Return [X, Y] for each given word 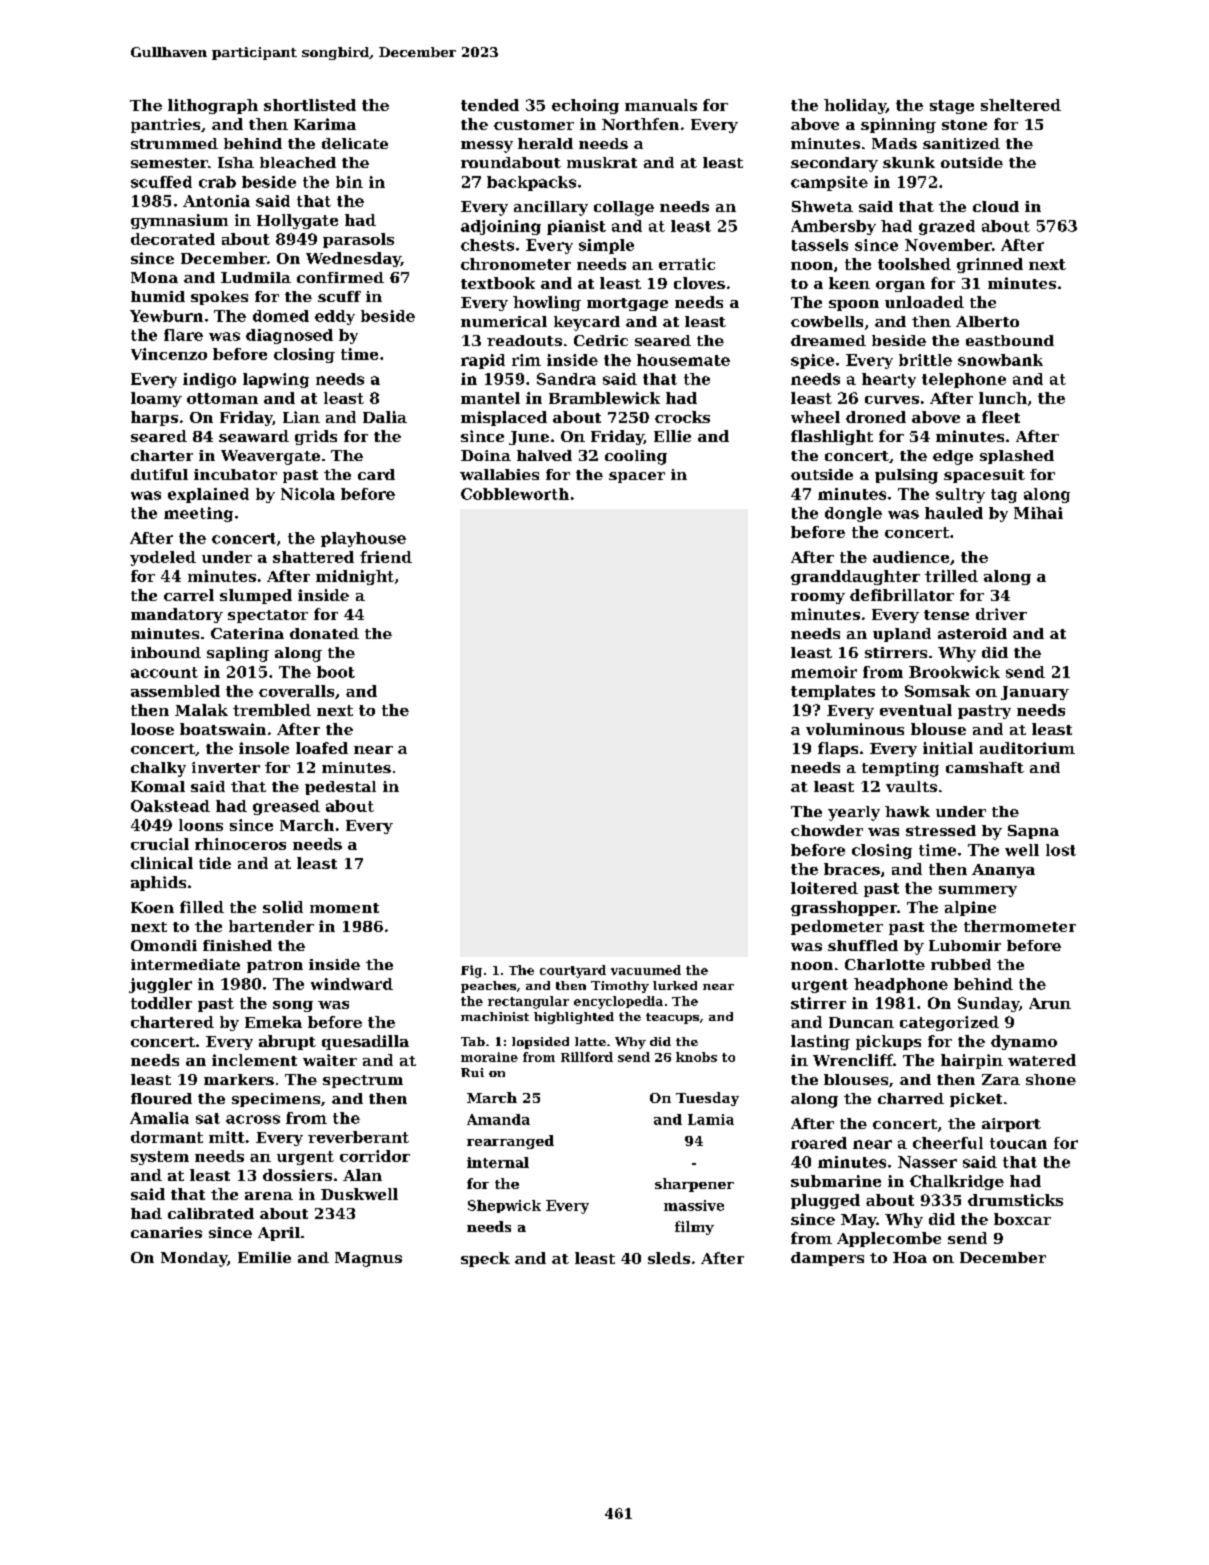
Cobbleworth [515, 494]
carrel [189, 595]
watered [1042, 1060]
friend [386, 557]
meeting [198, 514]
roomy [818, 598]
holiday [855, 106]
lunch [1003, 398]
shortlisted [310, 105]
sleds [669, 1258]
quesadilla [365, 1042]
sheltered [1021, 105]
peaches [488, 987]
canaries [166, 1232]
